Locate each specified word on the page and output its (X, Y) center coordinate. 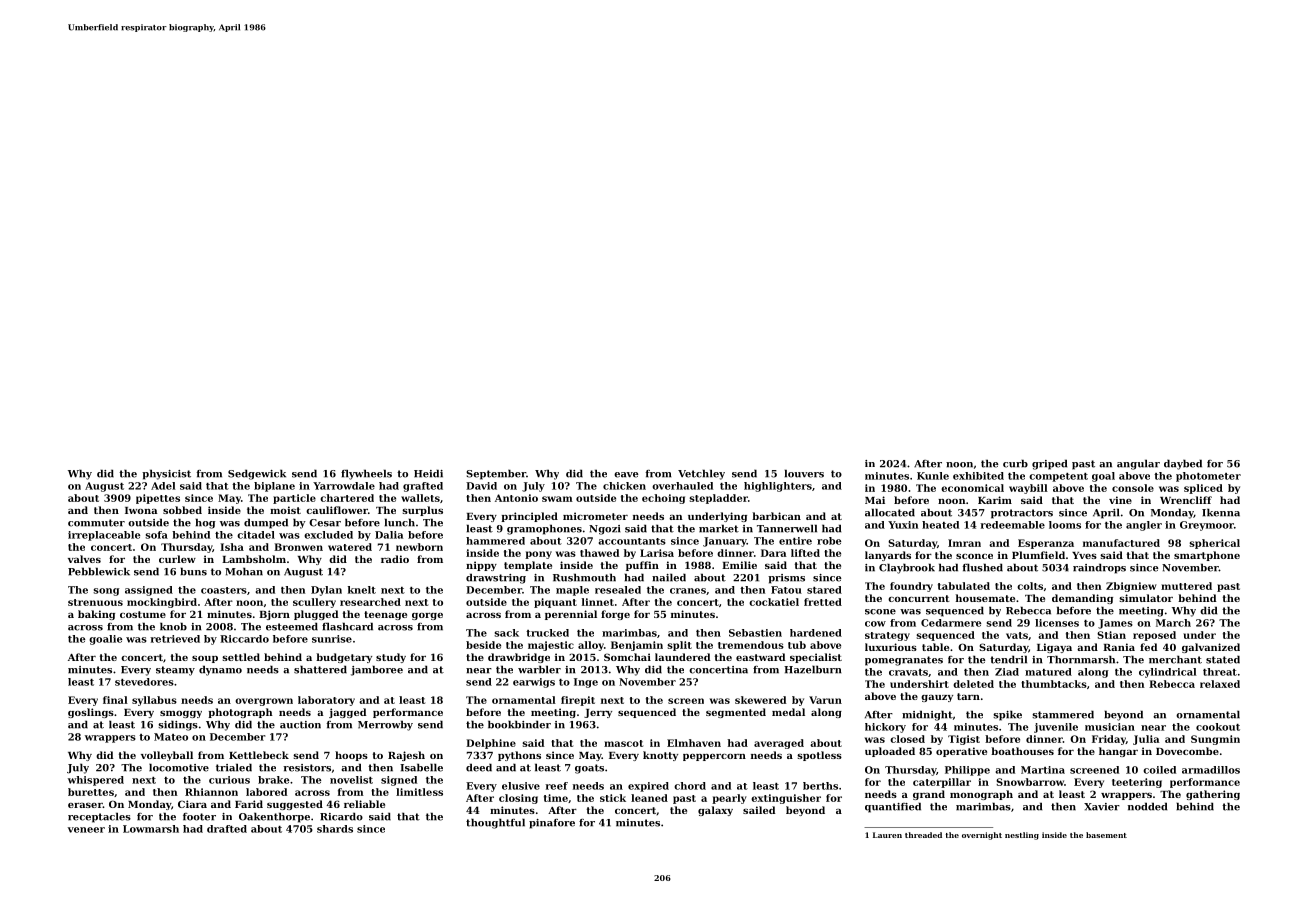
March (1173, 623)
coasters (224, 590)
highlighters (778, 487)
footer (199, 817)
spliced (1203, 489)
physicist (166, 474)
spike (1007, 715)
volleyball (167, 756)
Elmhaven (694, 743)
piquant (555, 603)
